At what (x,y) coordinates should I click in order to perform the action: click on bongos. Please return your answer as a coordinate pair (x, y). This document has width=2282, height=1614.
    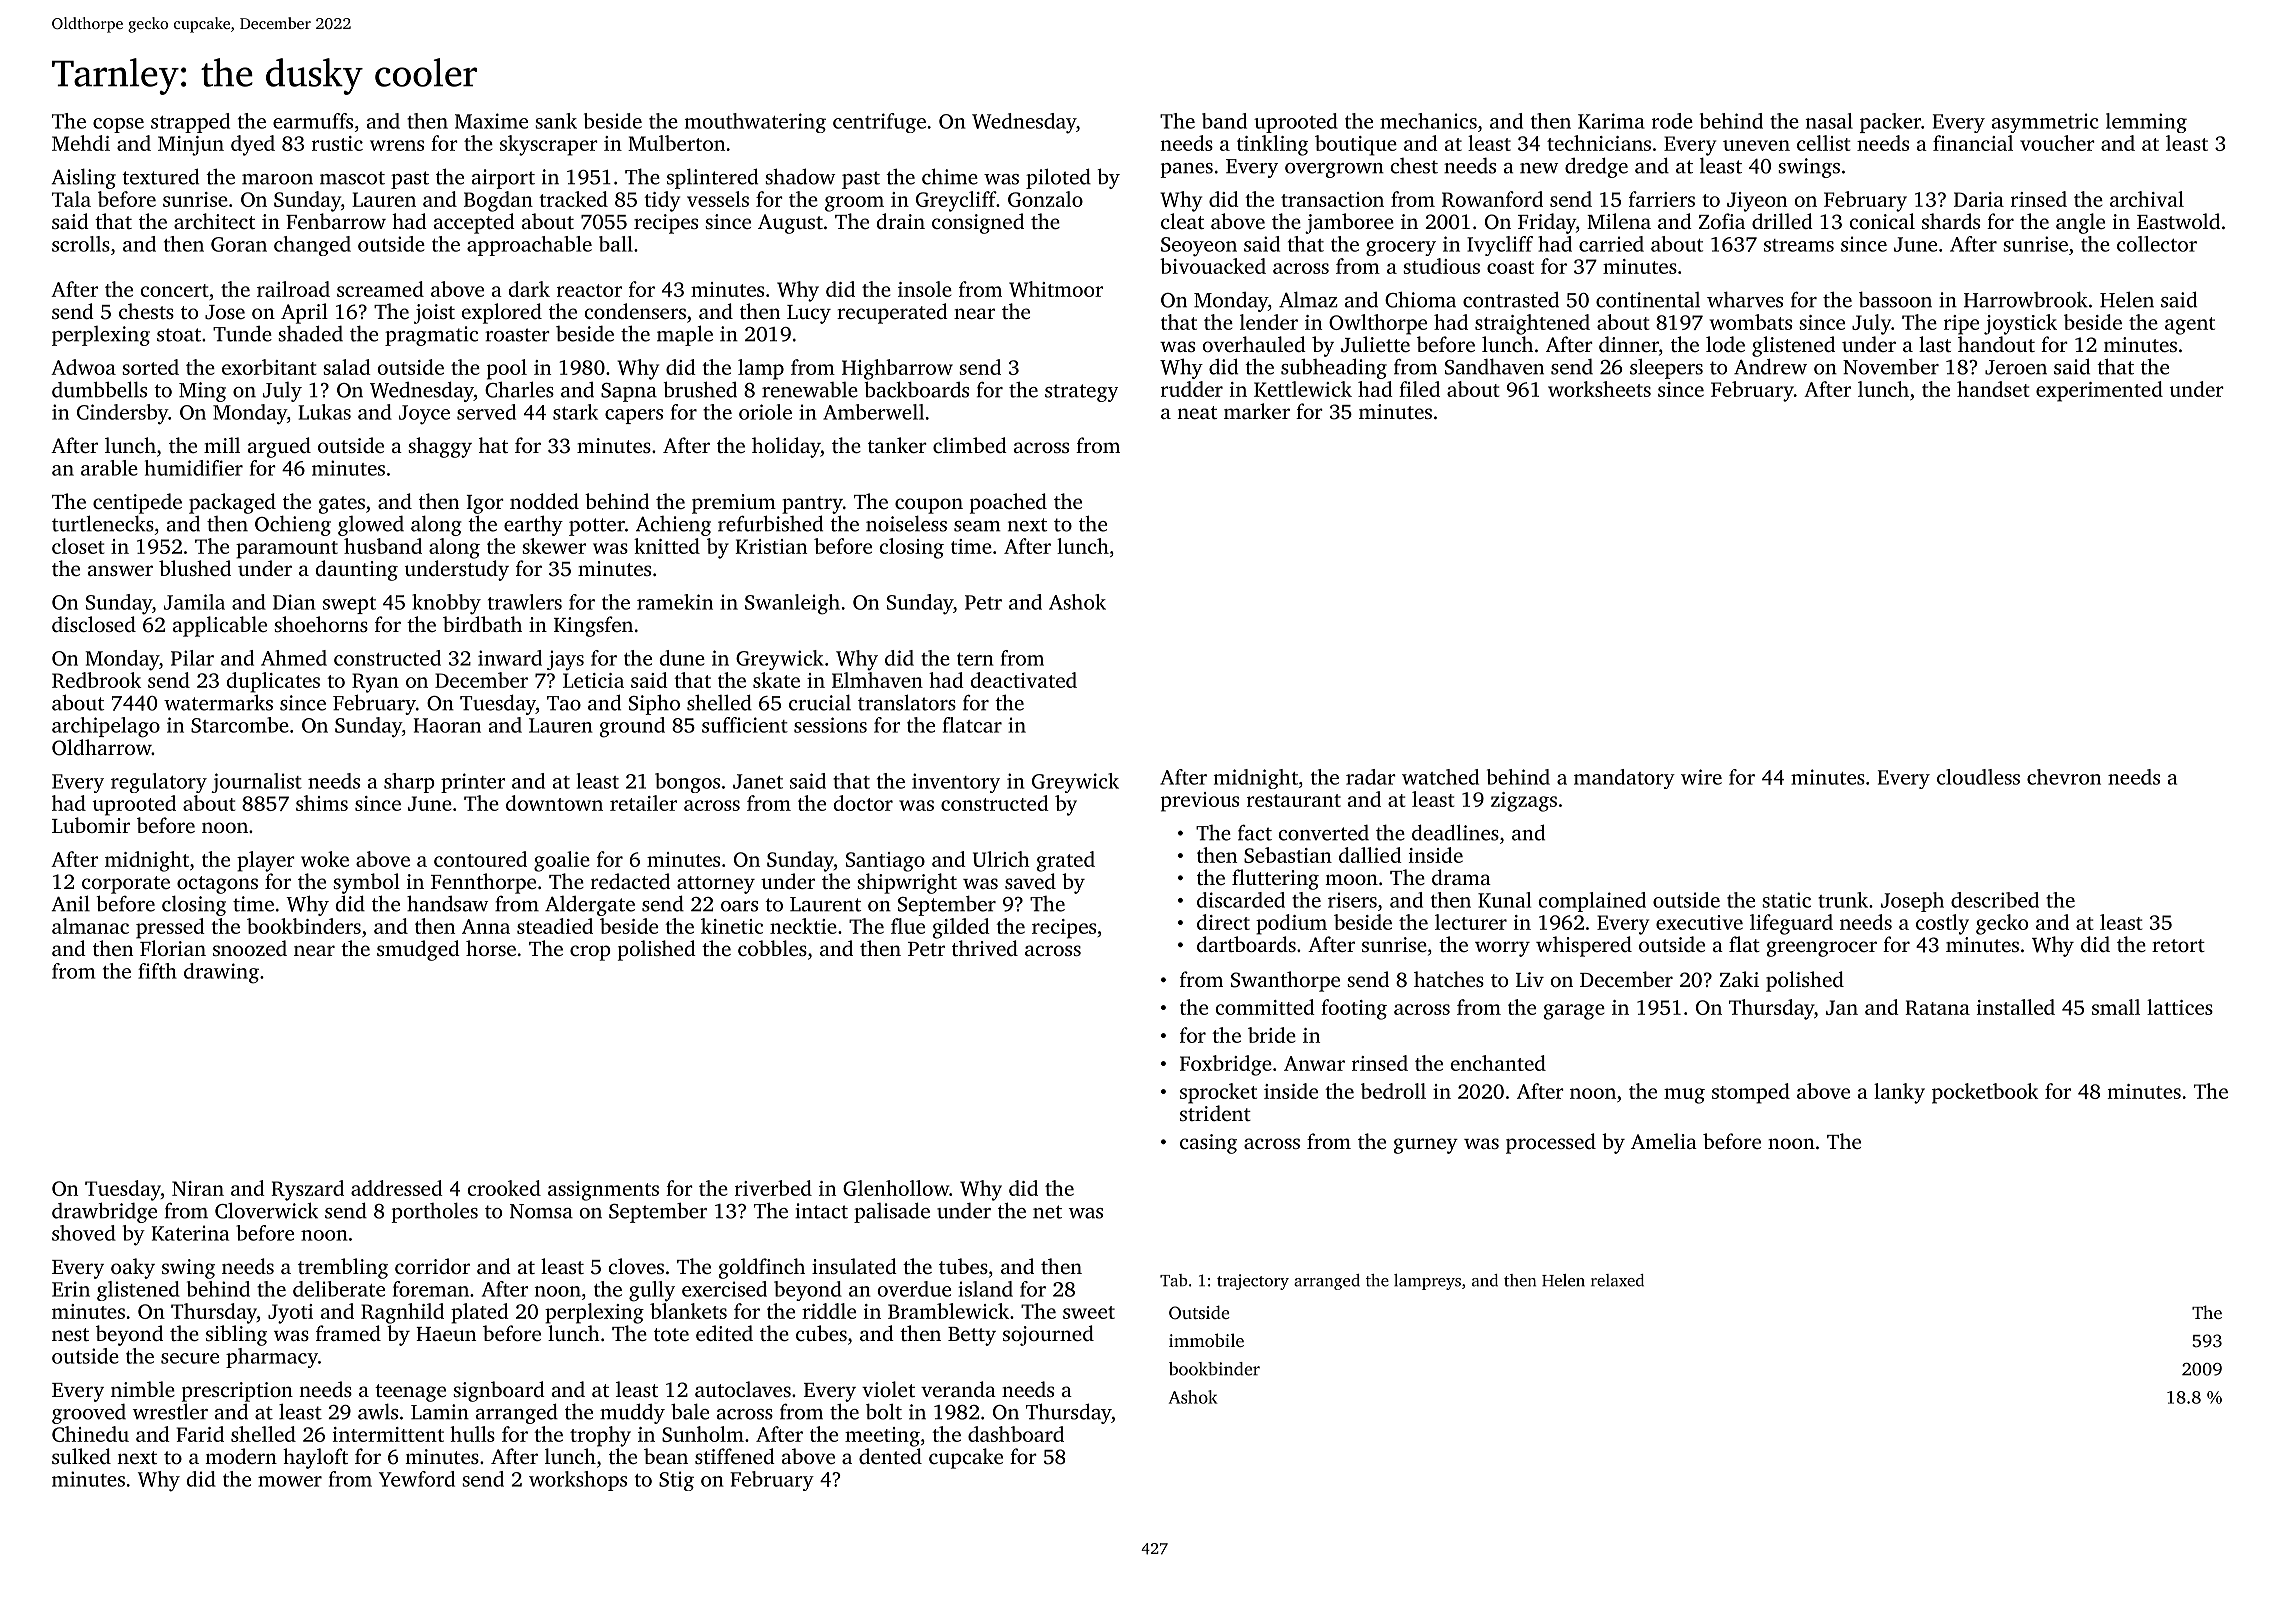
    Looking at the image, I should click on (687, 783).
